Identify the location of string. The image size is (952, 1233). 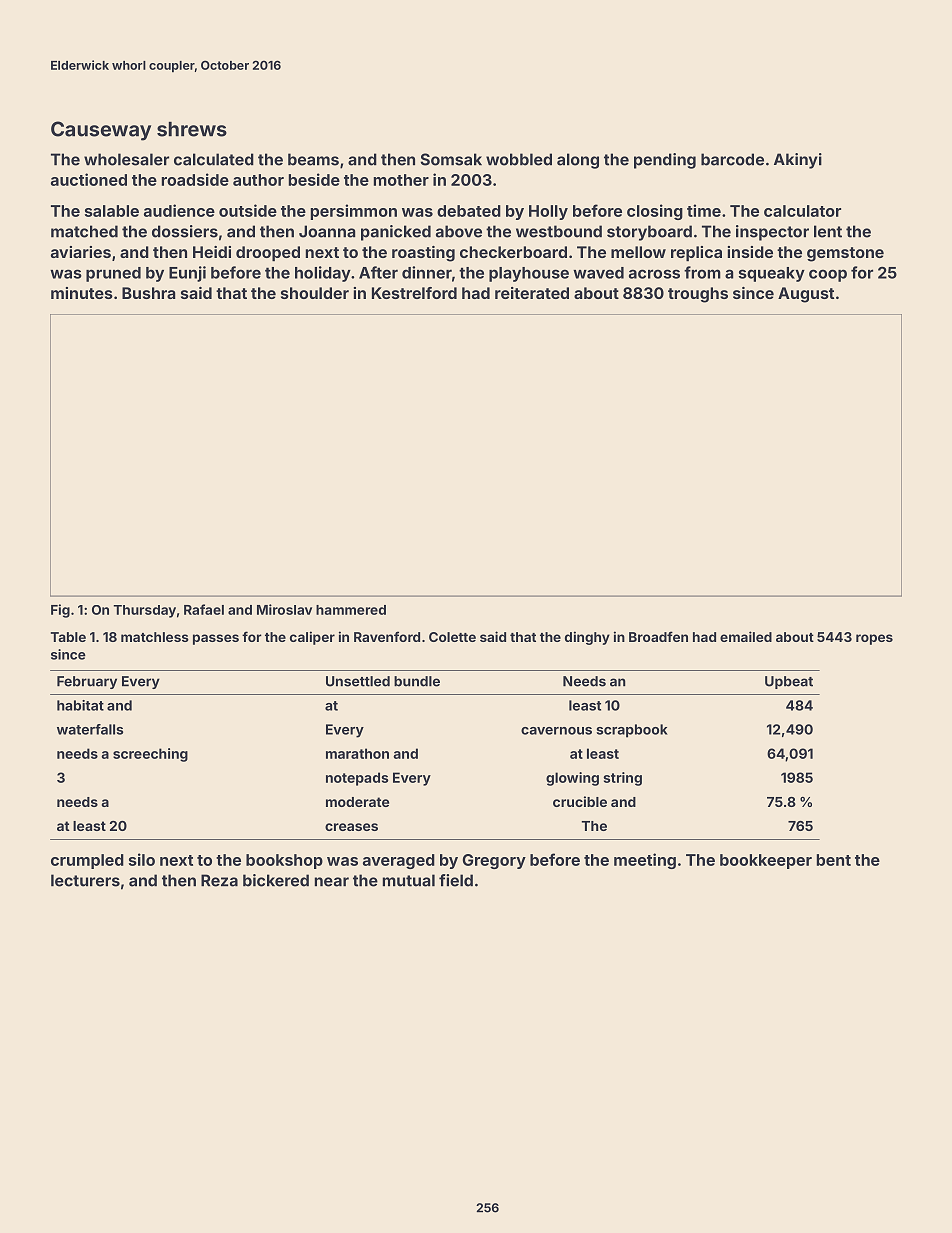
(622, 779).
